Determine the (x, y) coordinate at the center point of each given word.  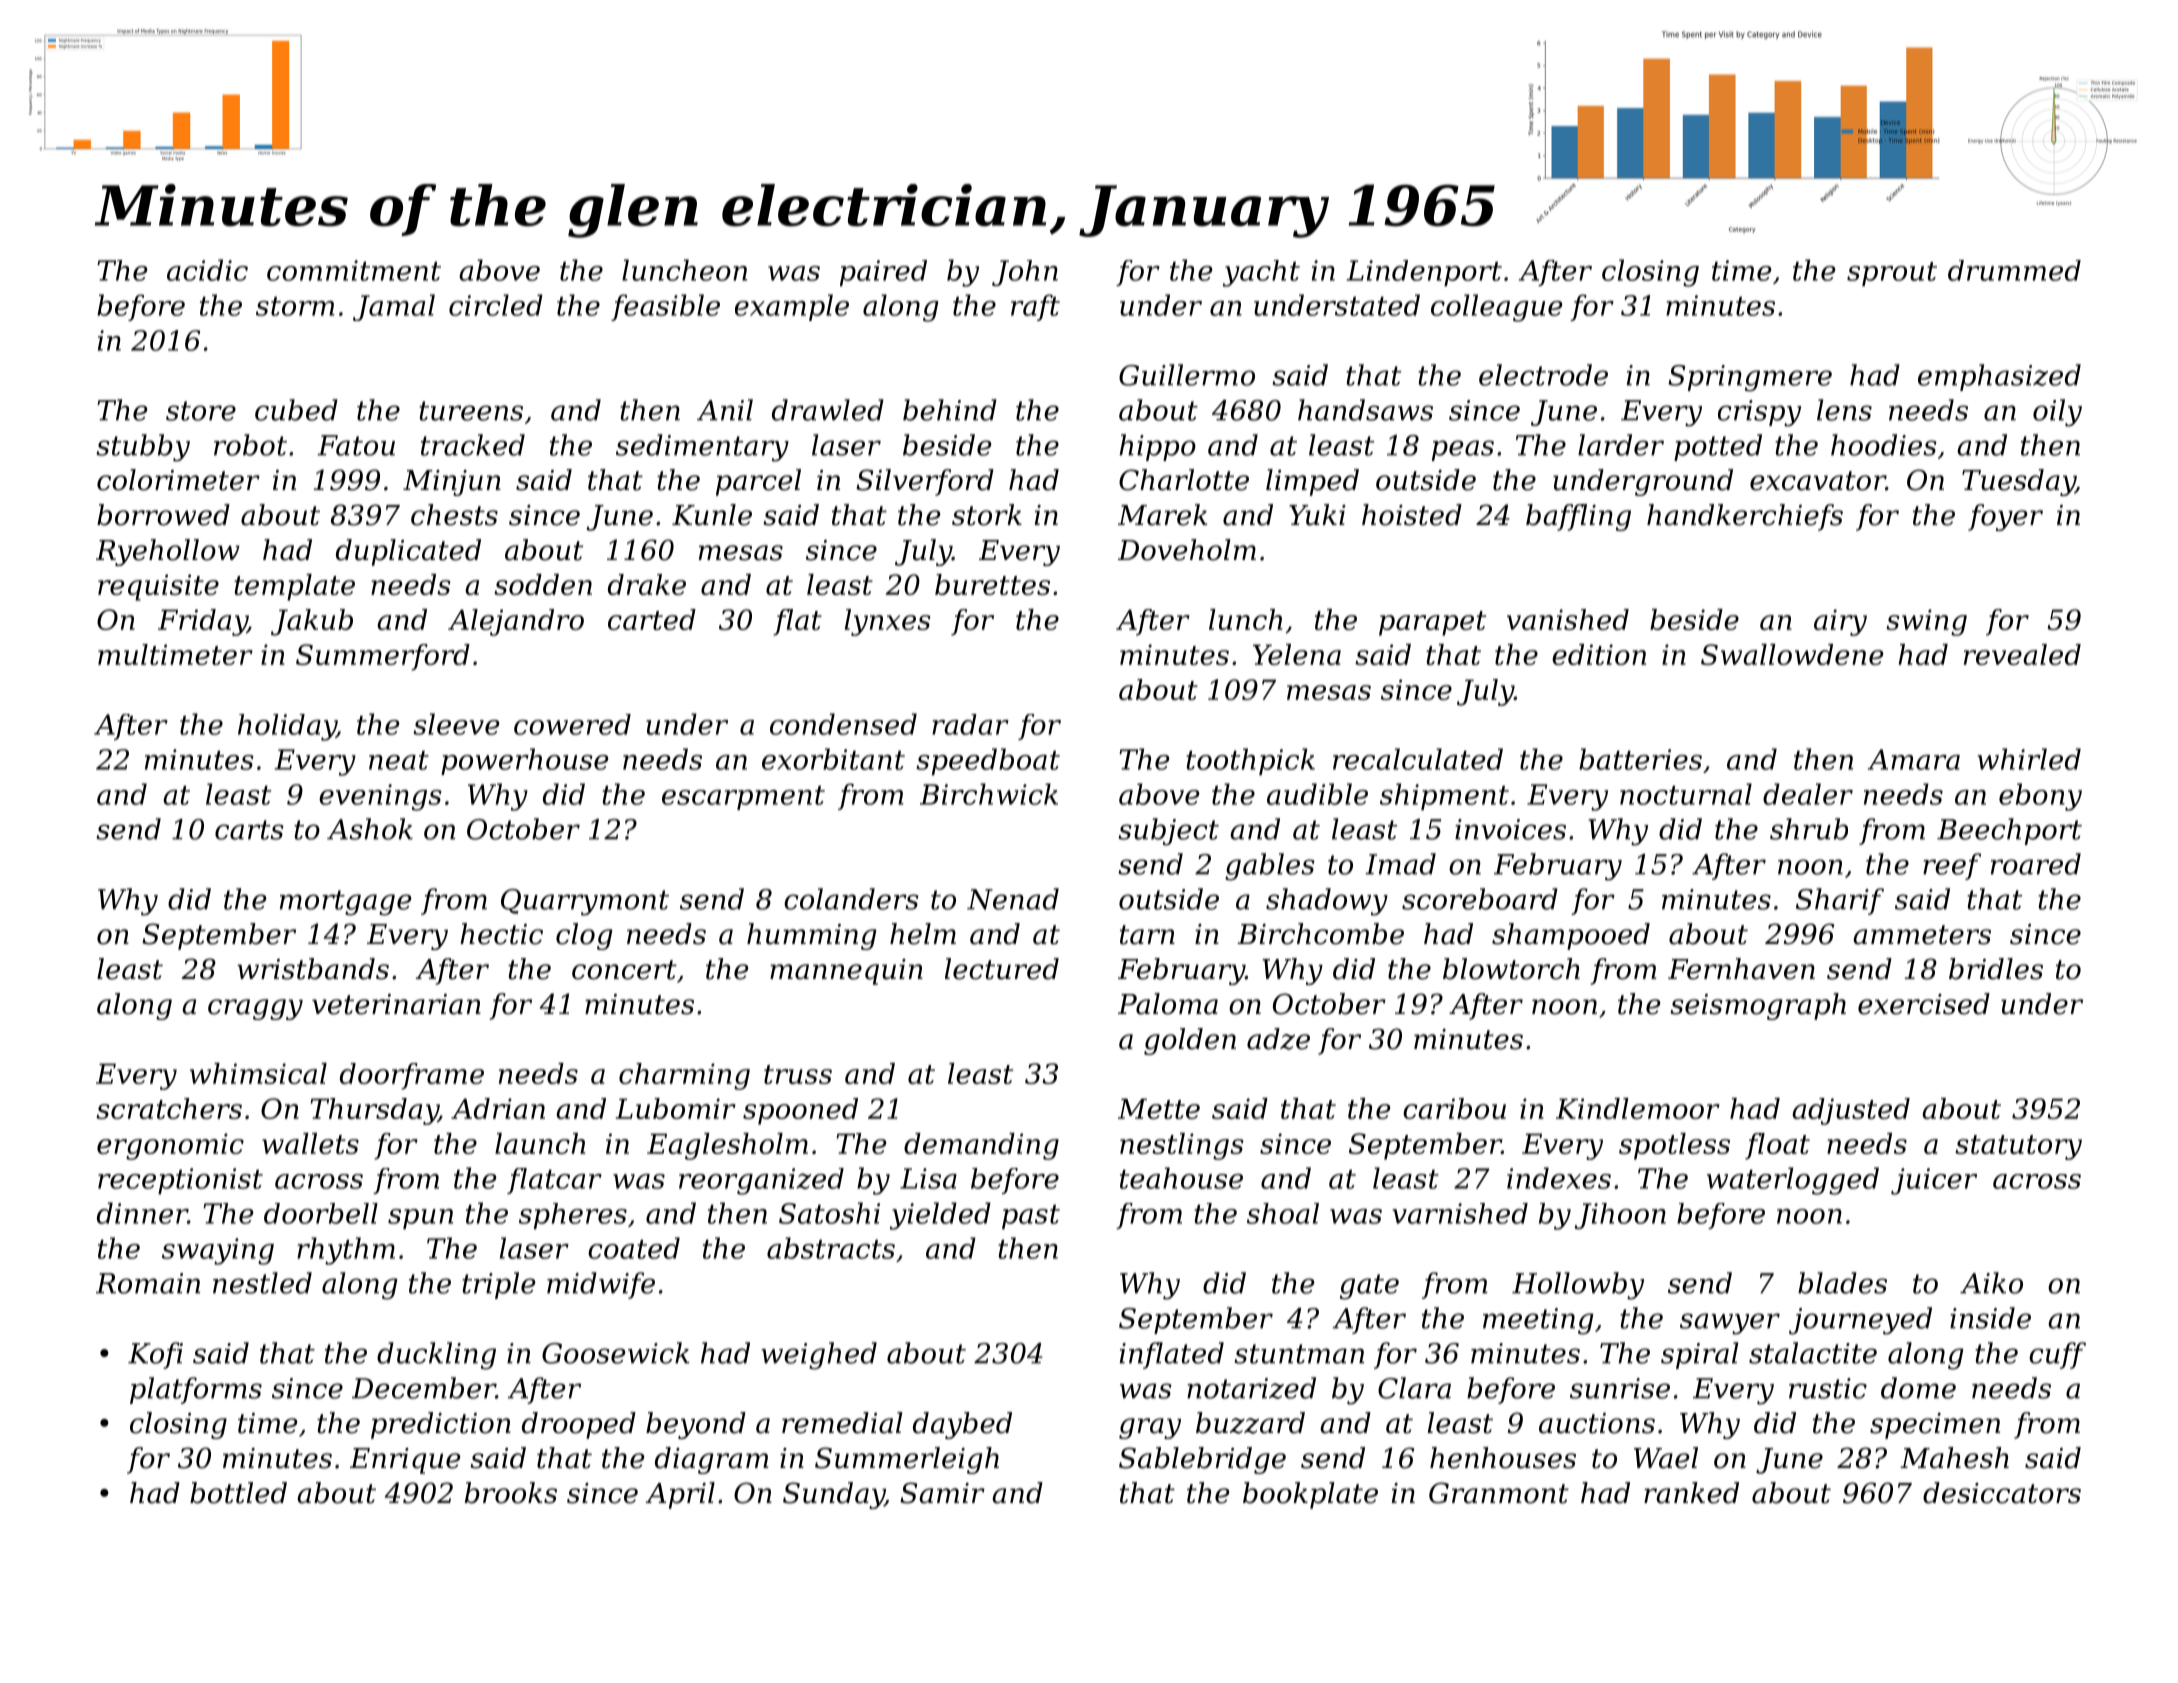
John (1025, 273)
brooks (511, 1493)
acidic (207, 270)
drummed (2014, 270)
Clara (1414, 1388)
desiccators (2002, 1493)
